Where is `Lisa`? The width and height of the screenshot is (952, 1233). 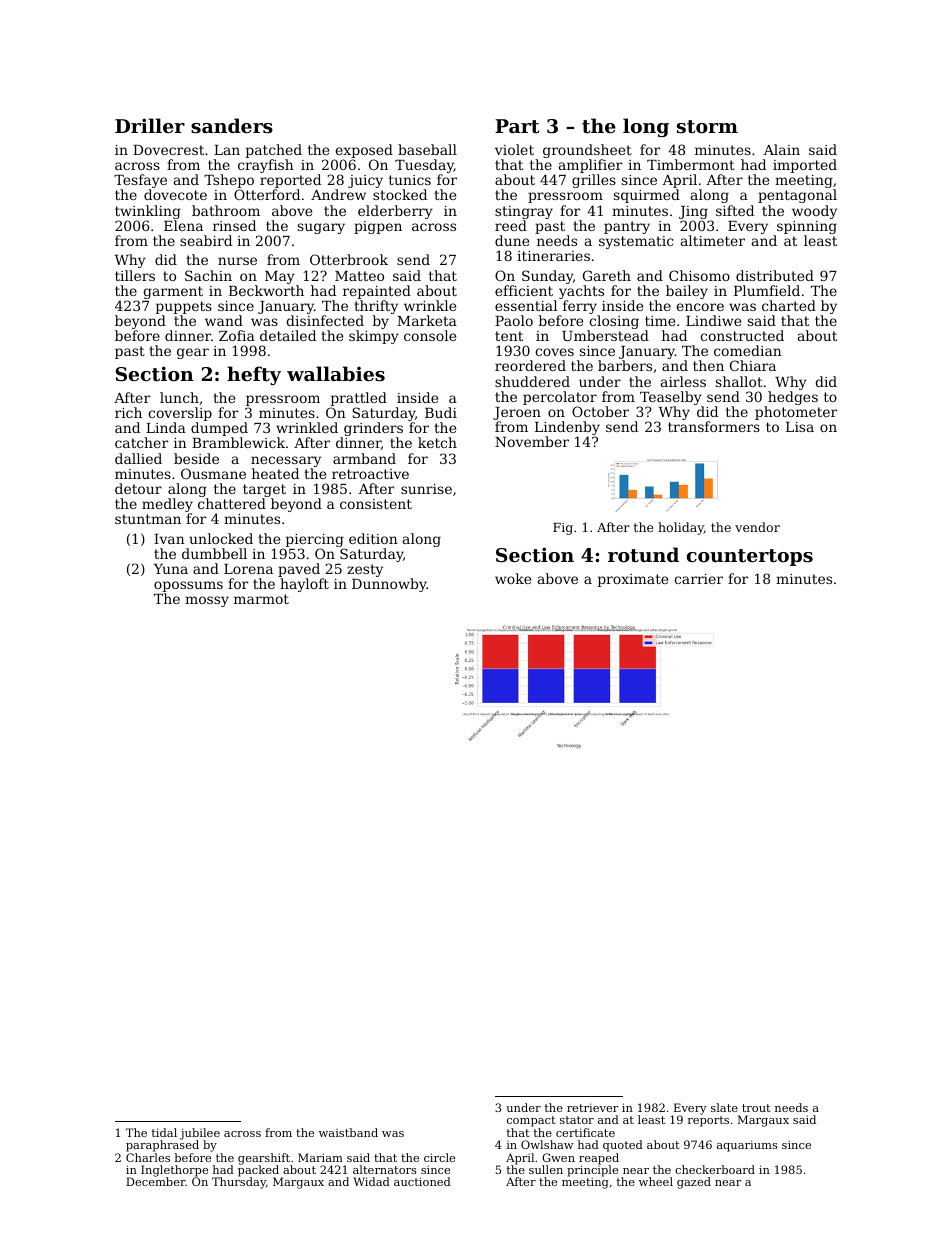 Lisa is located at coordinates (800, 427).
